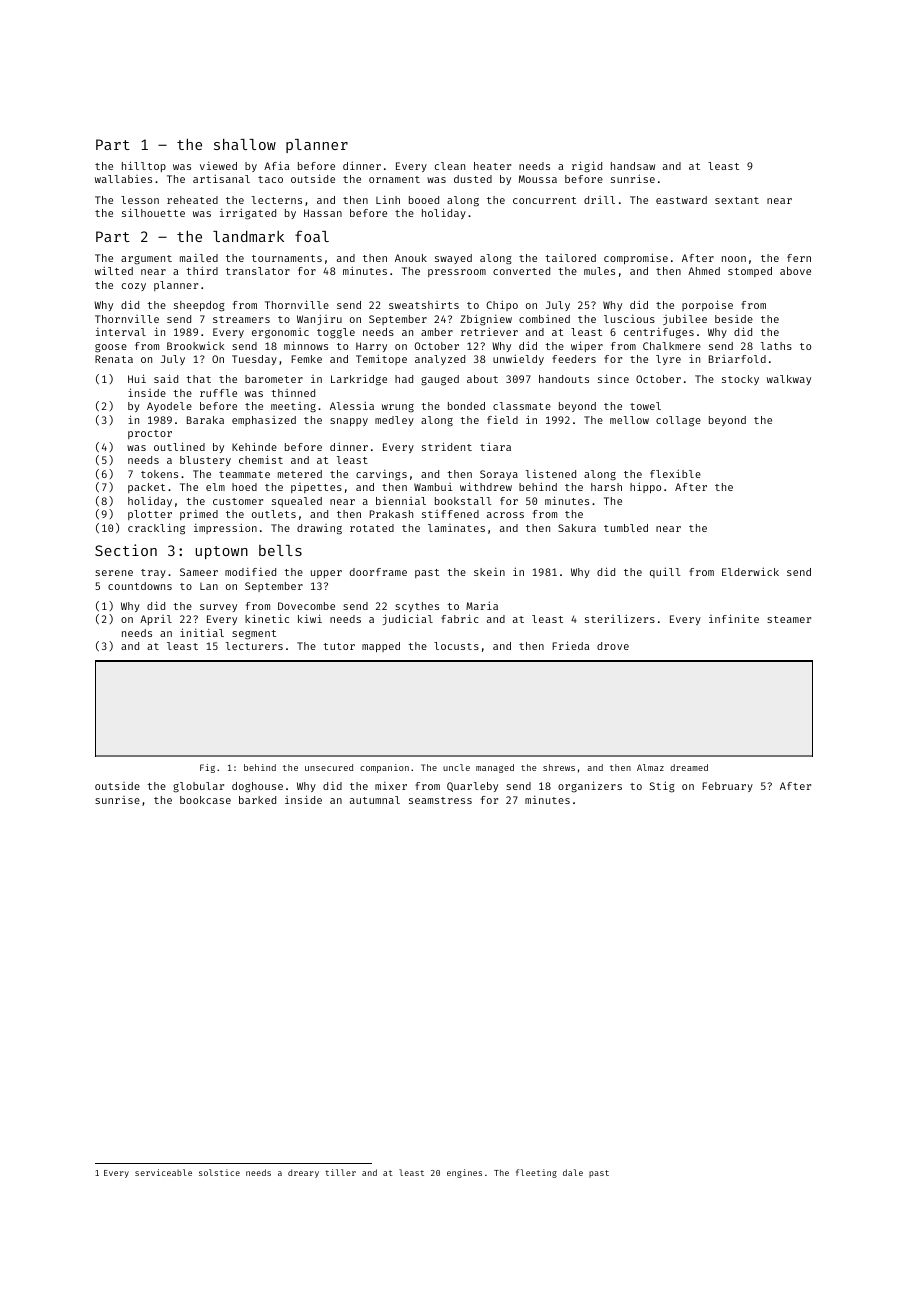 The width and height of the screenshot is (908, 1316). What do you see at coordinates (384, 768) in the screenshot?
I see `companion` at bounding box center [384, 768].
